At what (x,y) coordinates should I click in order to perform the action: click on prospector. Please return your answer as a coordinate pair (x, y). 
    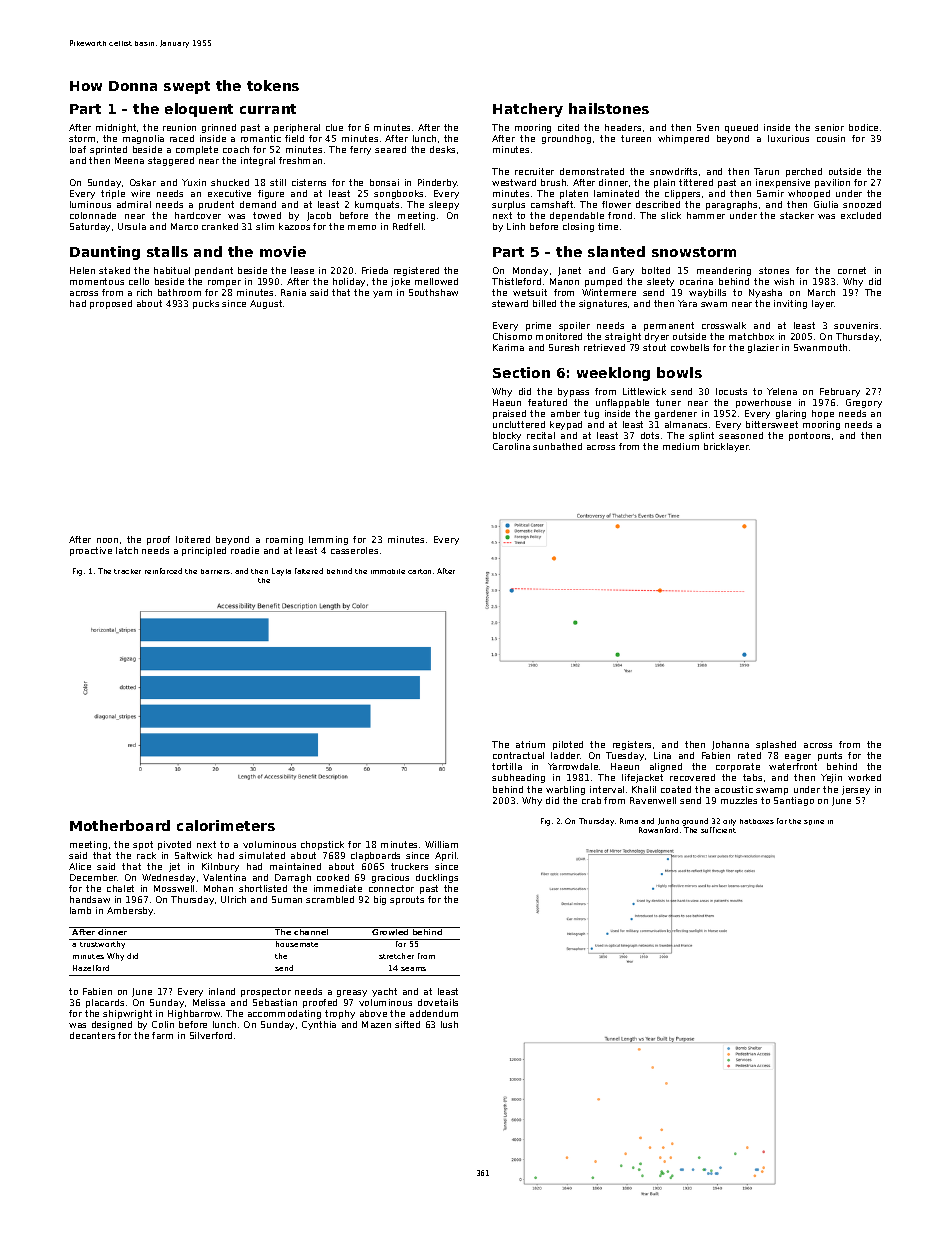
    Looking at the image, I should click on (266, 992).
